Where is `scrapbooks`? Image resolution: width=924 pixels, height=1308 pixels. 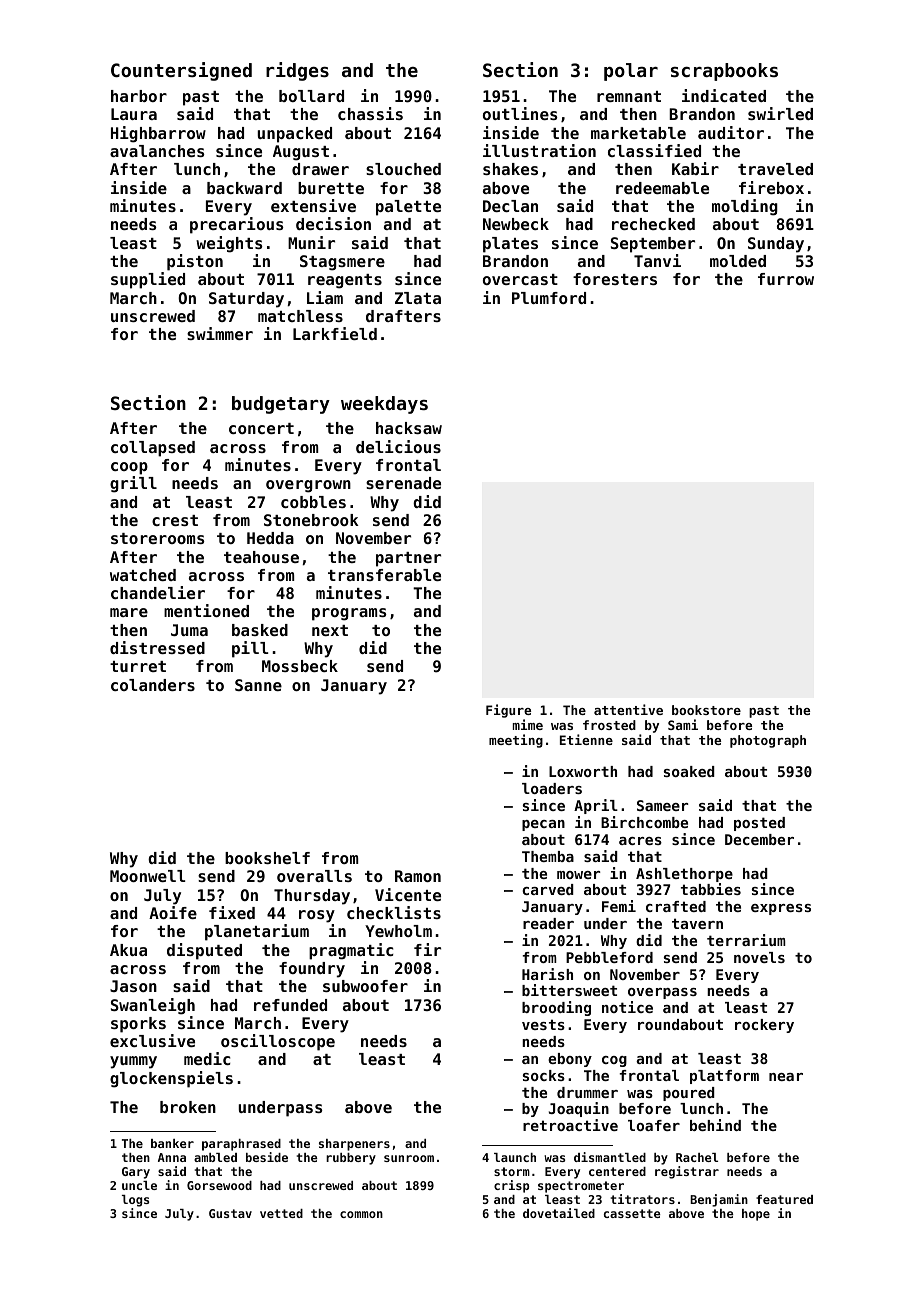 scrapbooks is located at coordinates (724, 72).
